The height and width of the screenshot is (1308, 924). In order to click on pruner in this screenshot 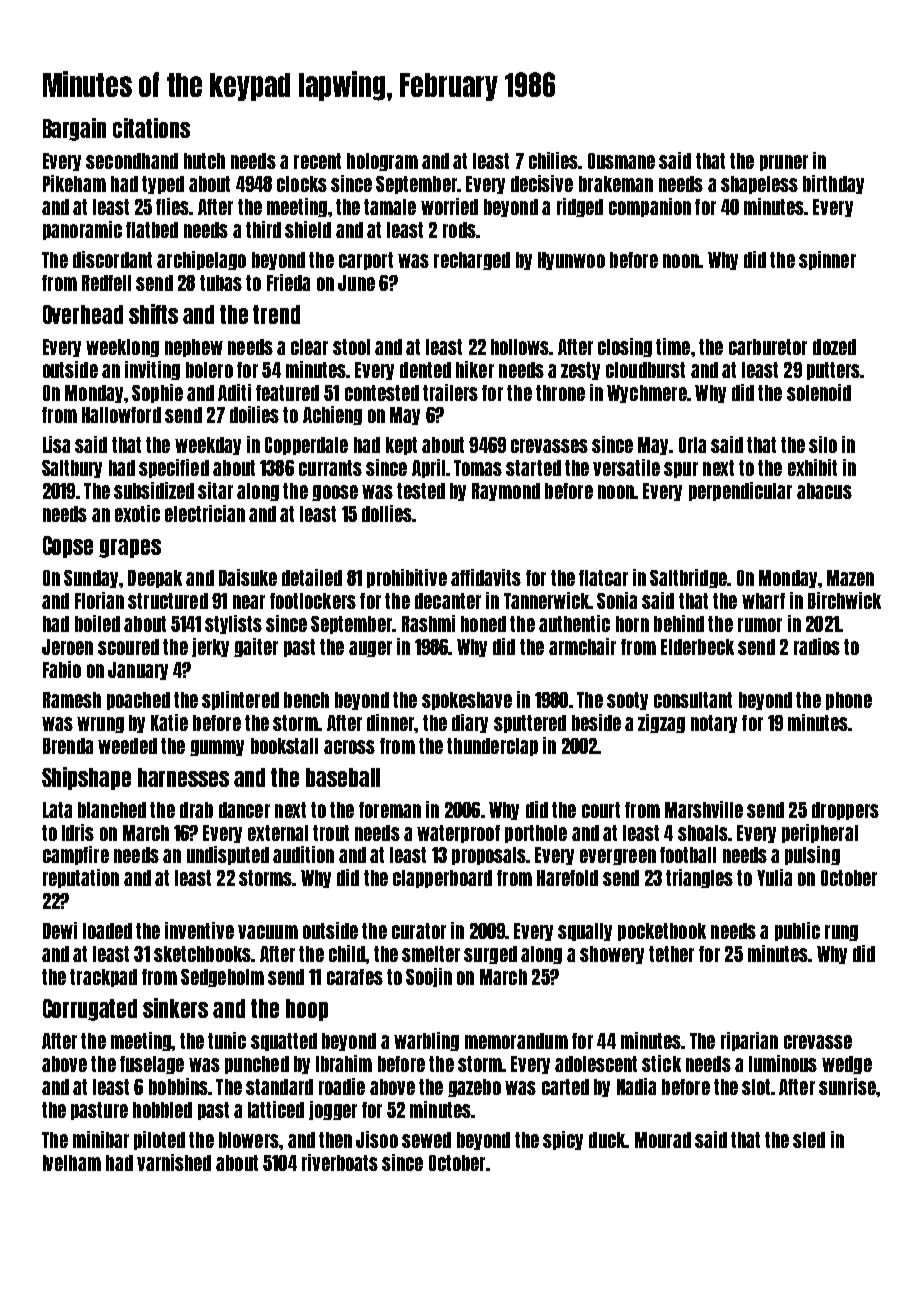, I will do `click(784, 163)`.
